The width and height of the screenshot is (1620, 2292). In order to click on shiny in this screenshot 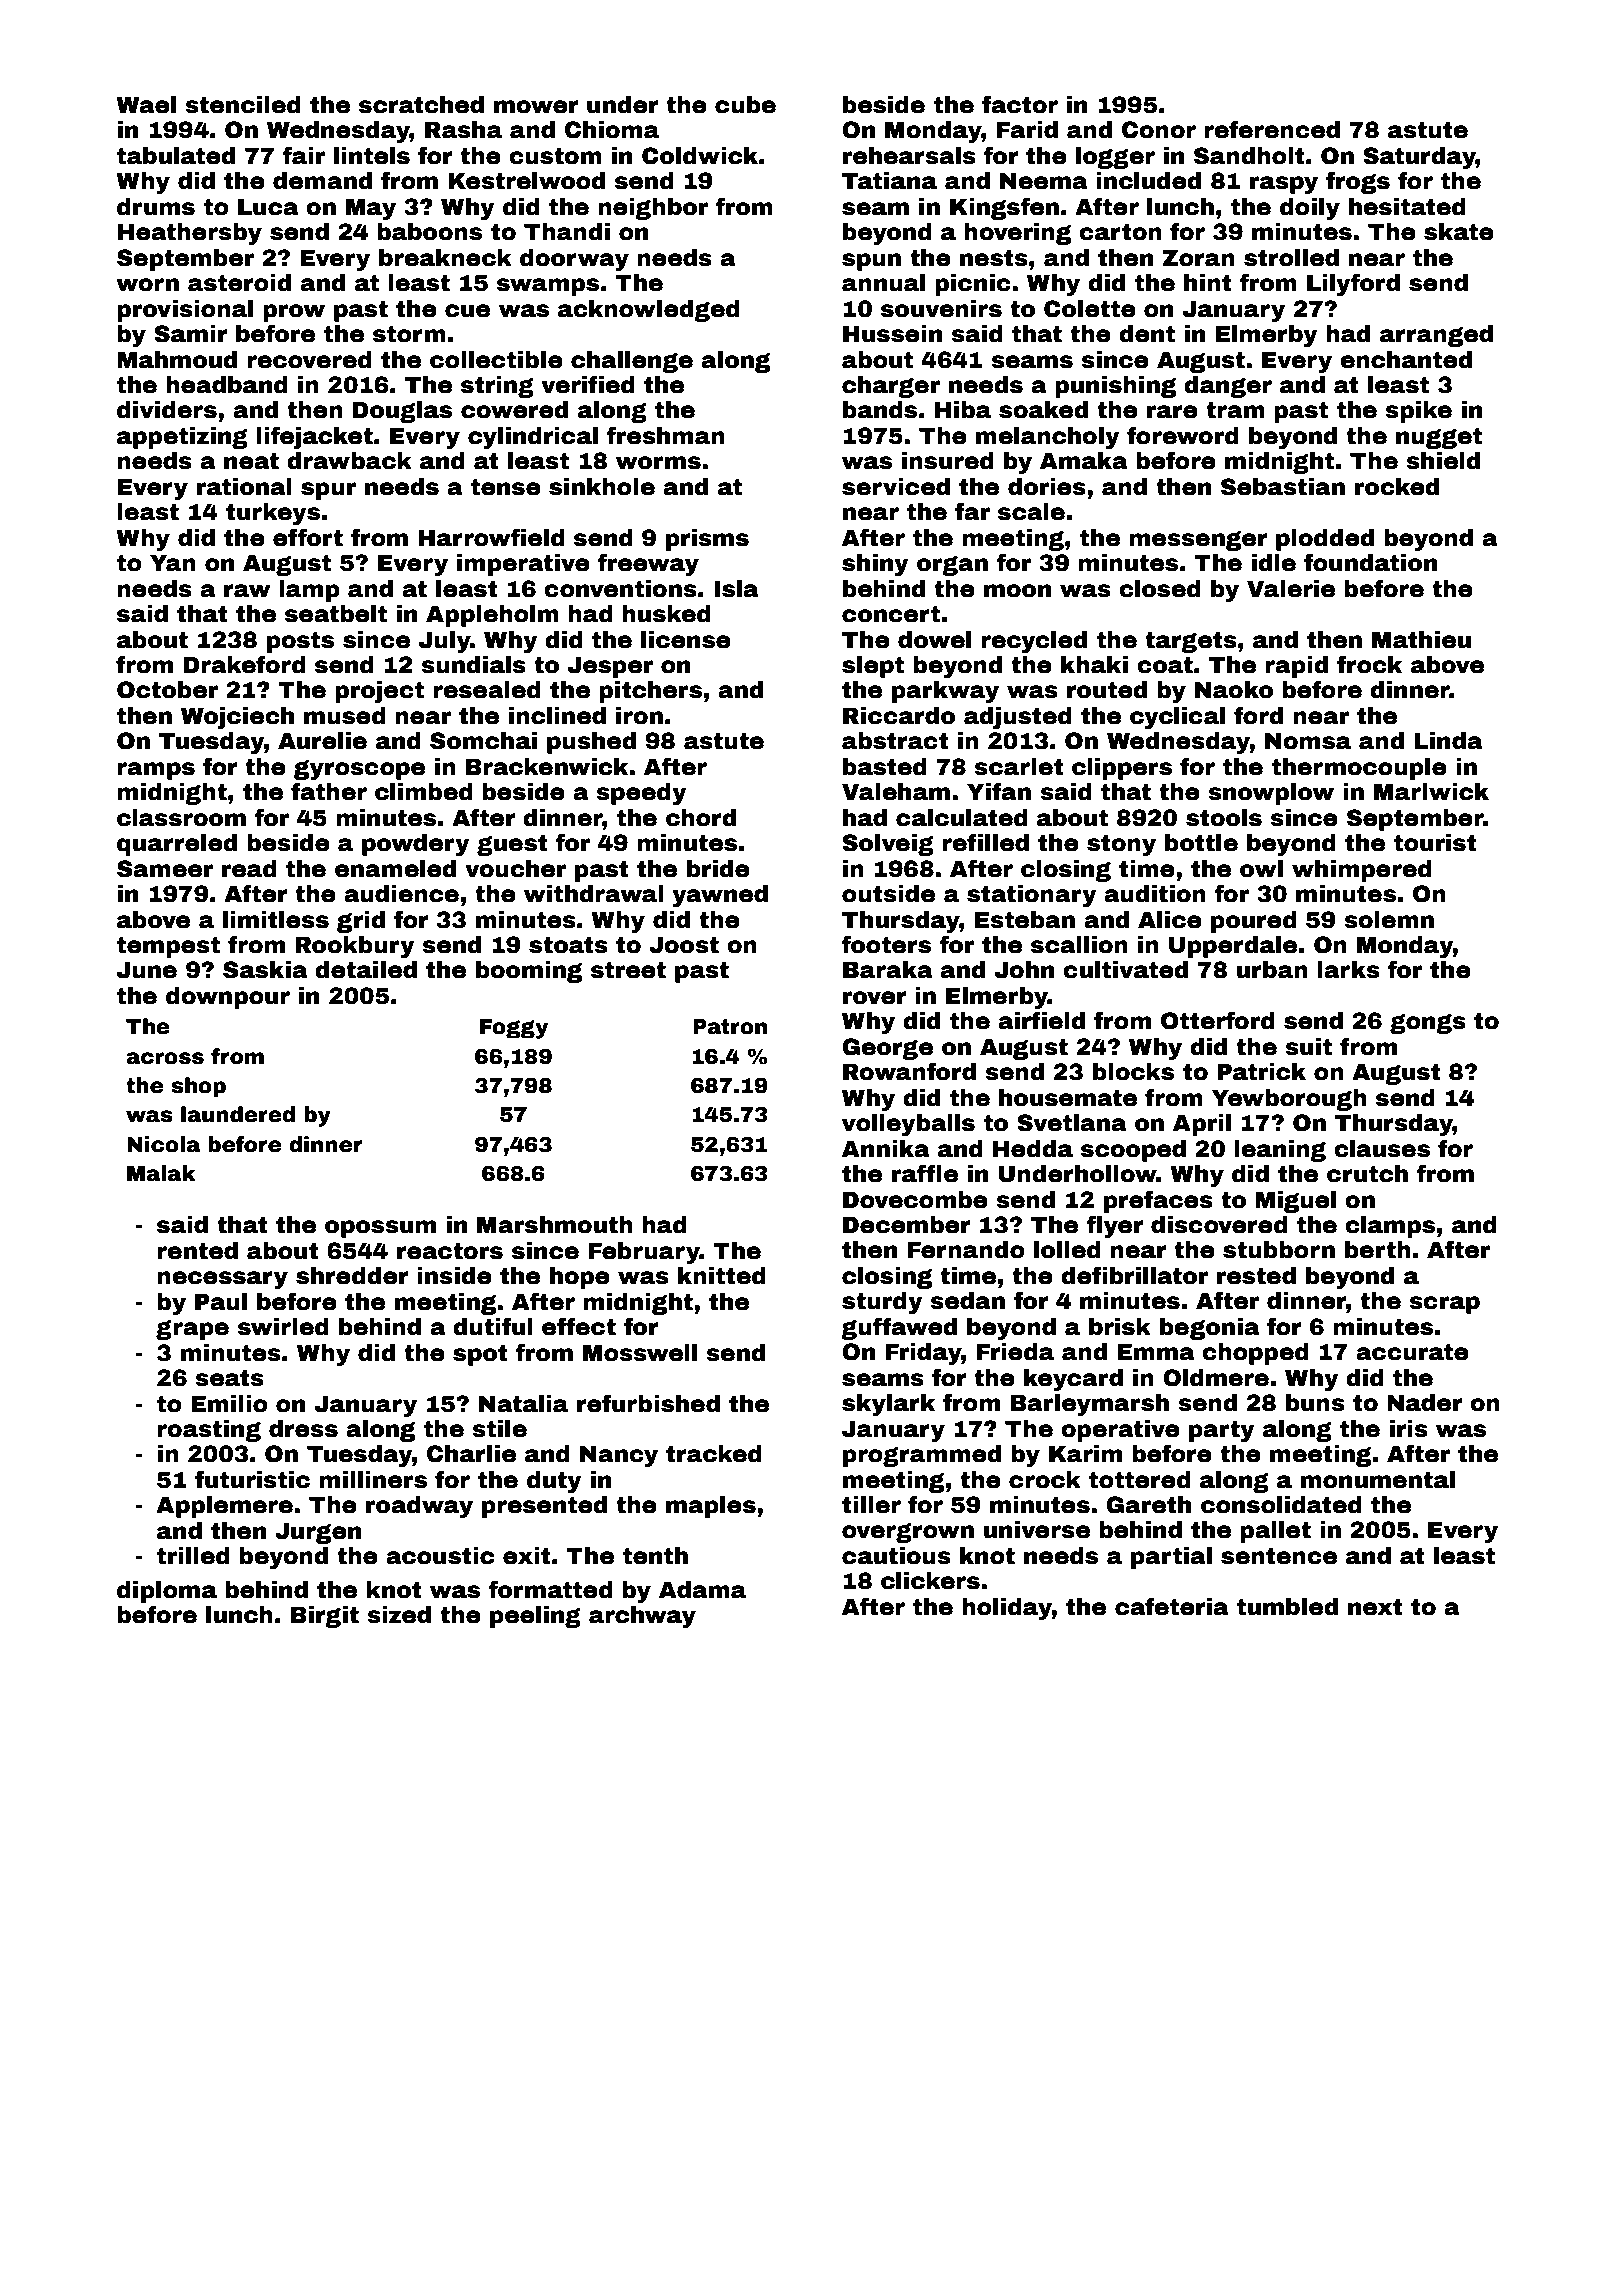, I will do `click(875, 565)`.
